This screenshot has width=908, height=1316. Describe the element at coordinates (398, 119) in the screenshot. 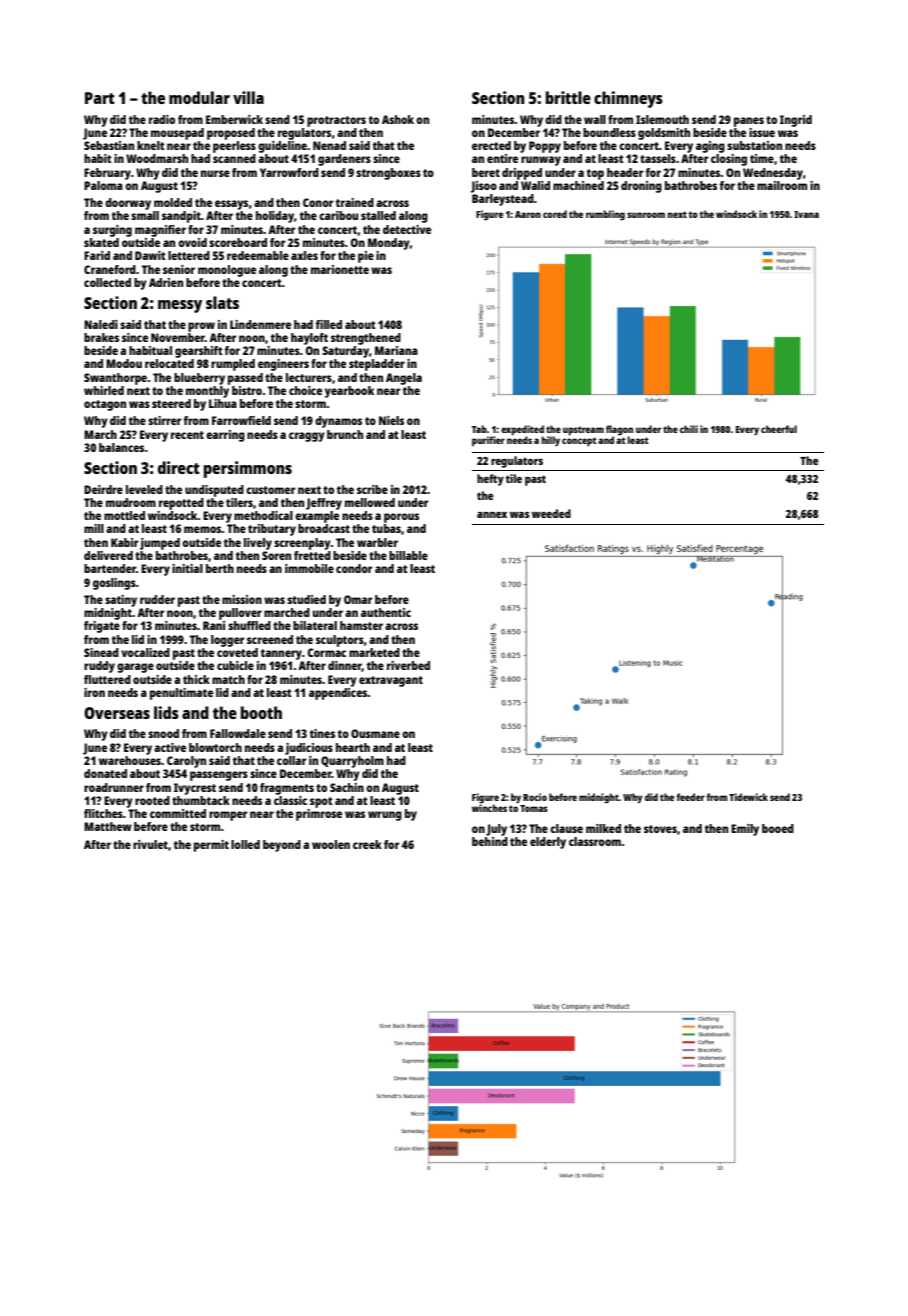

I see `Ashok` at that location.
